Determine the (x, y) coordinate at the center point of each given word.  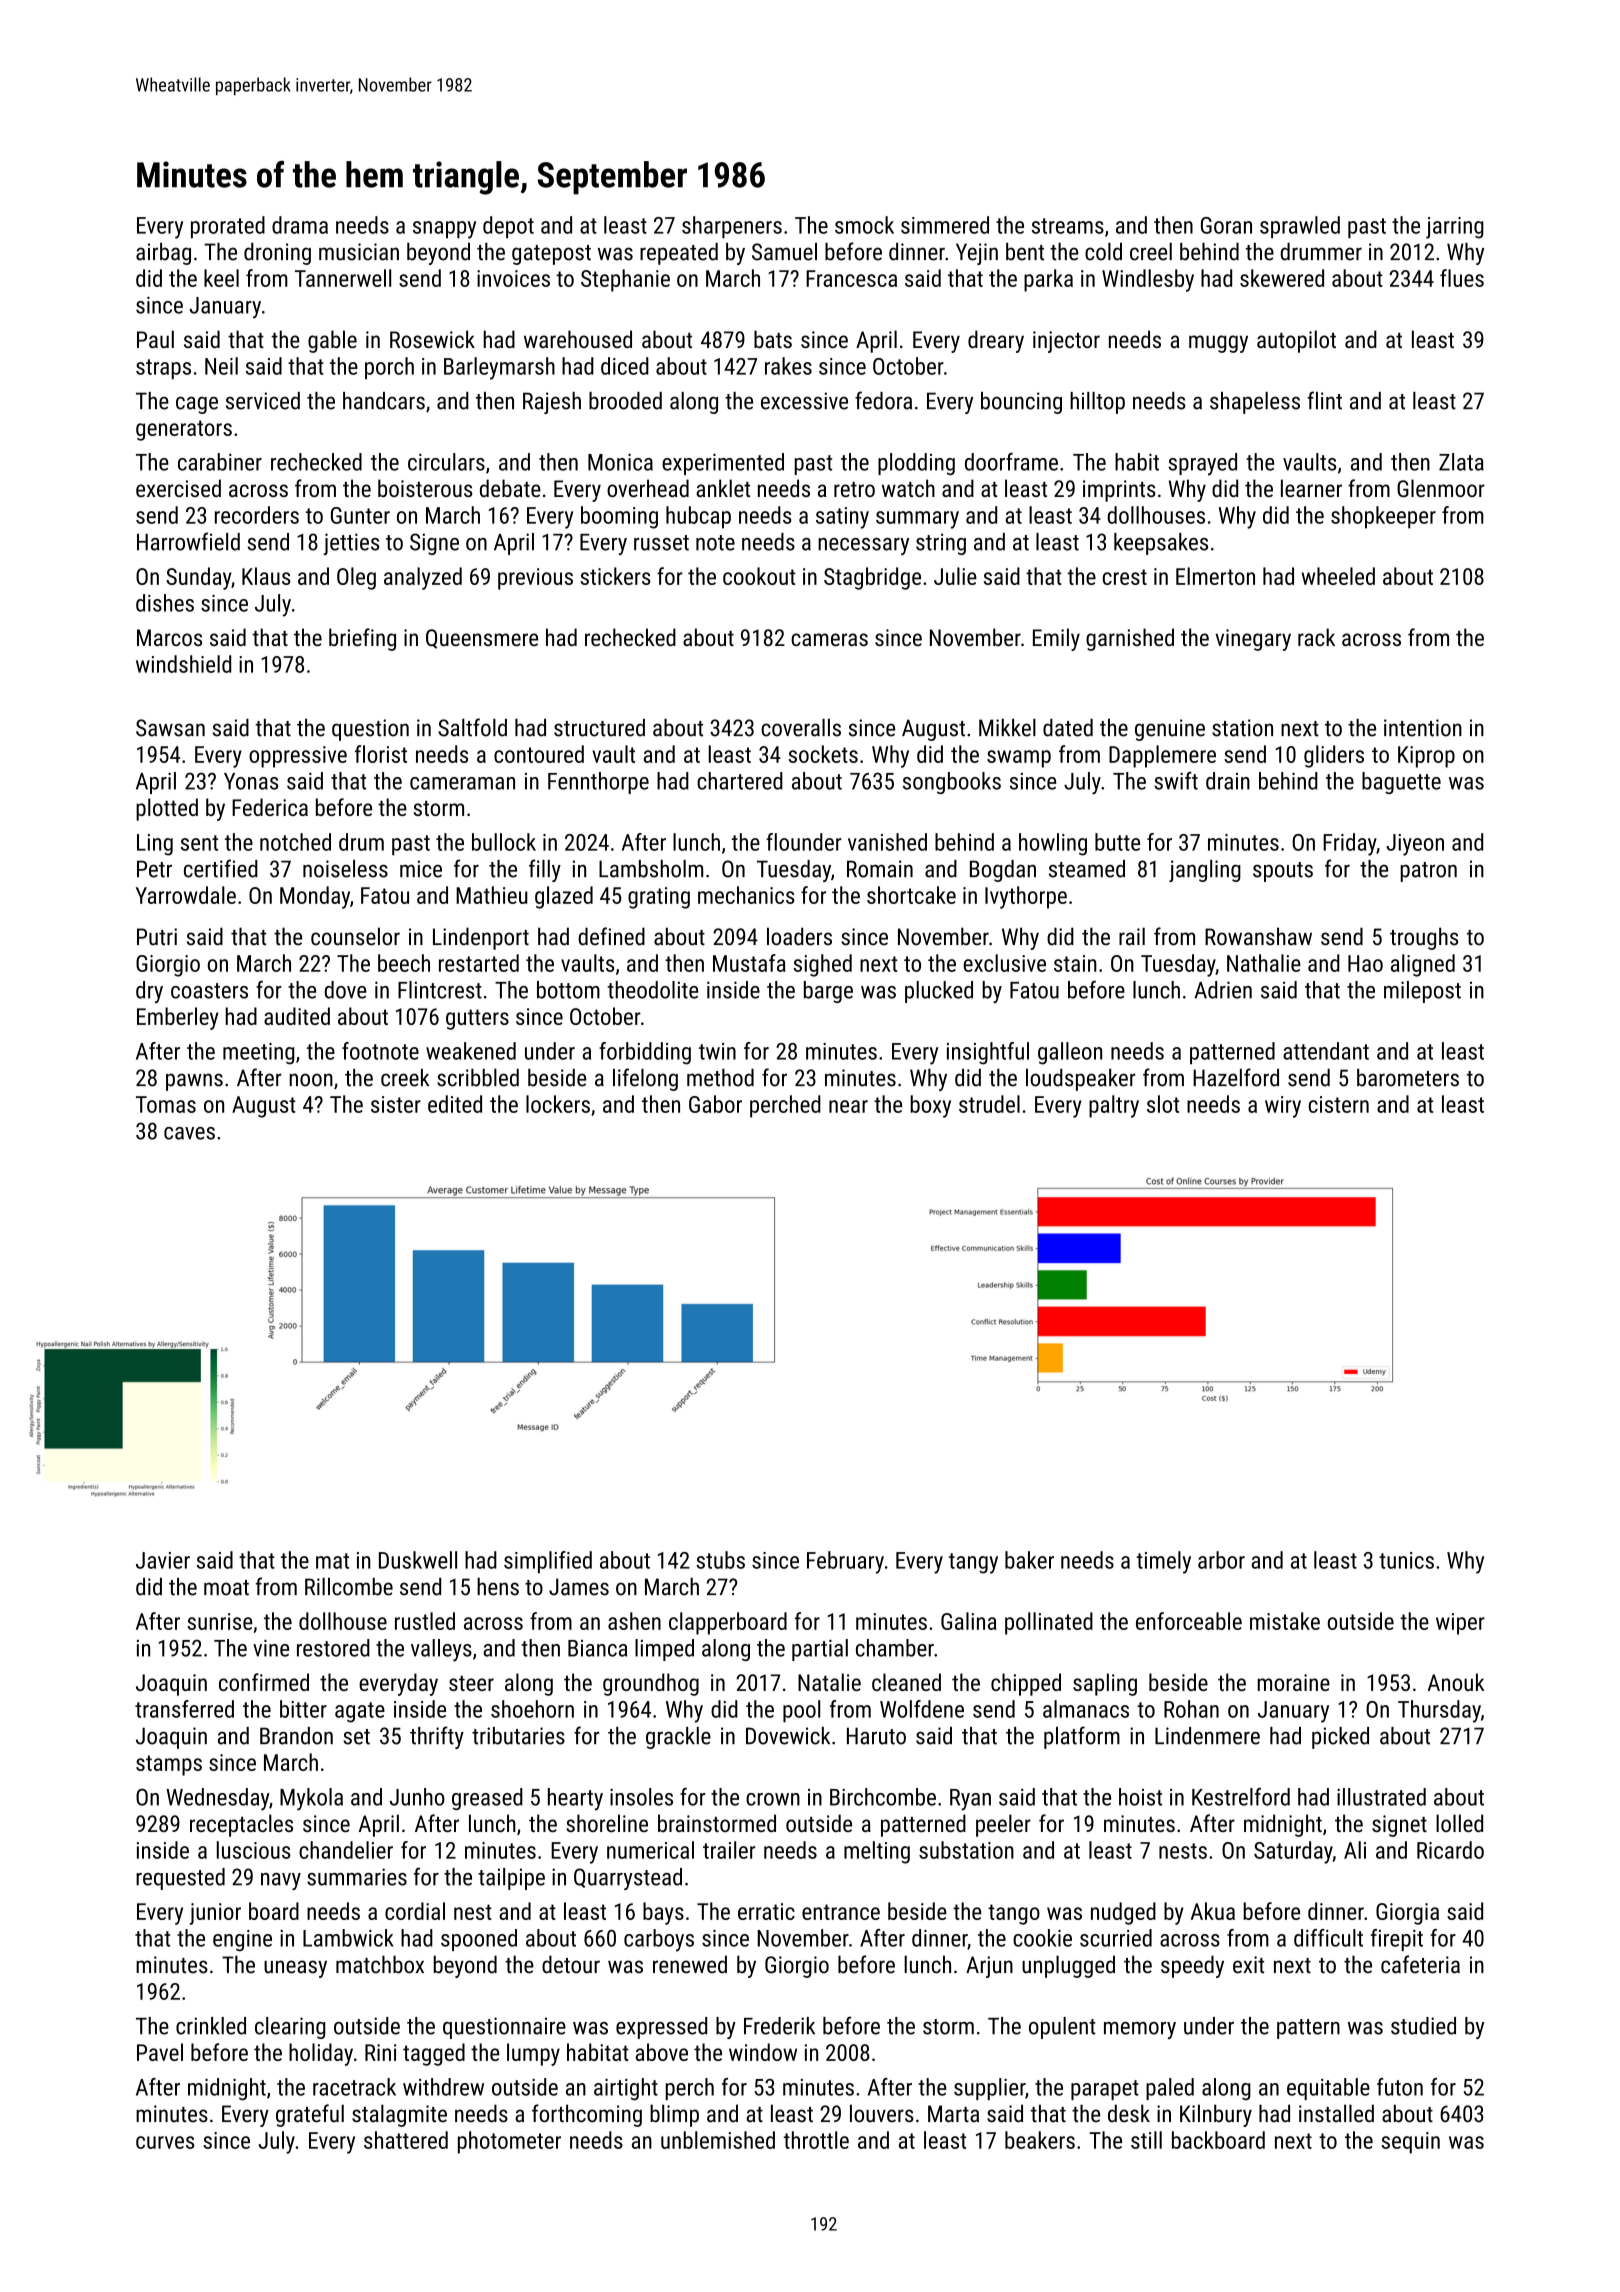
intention (1423, 728)
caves (189, 1133)
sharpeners (732, 227)
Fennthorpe (598, 783)
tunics (1406, 1560)
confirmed (264, 1682)
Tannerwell (343, 278)
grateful (310, 2115)
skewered (1282, 278)
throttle (816, 2140)
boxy (931, 1106)
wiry (1283, 1107)
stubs (720, 1560)
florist (381, 754)
